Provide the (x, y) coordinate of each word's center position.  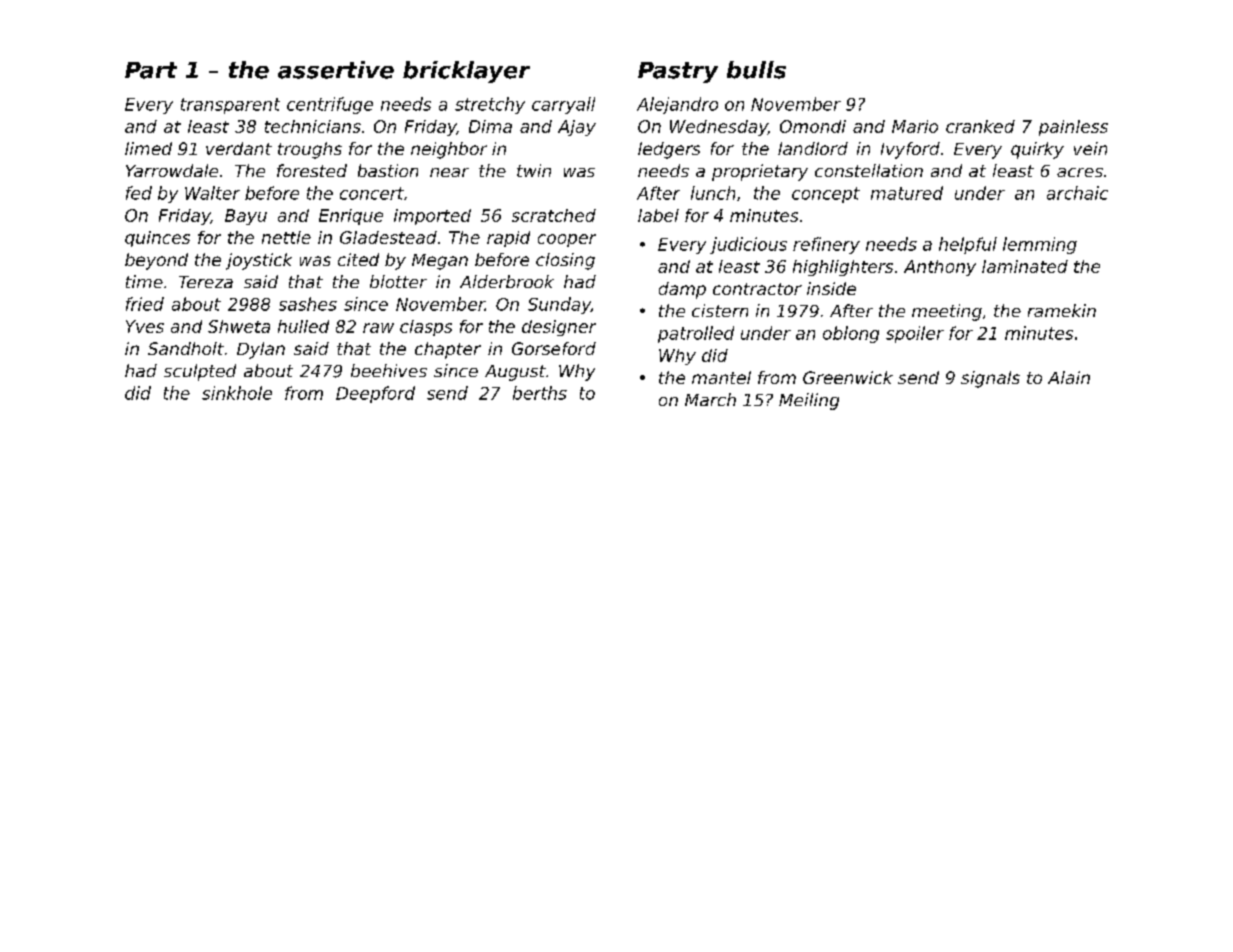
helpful (968, 245)
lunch (713, 193)
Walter (212, 193)
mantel (721, 377)
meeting (947, 312)
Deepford (375, 394)
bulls (756, 70)
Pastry (678, 72)
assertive (336, 70)
